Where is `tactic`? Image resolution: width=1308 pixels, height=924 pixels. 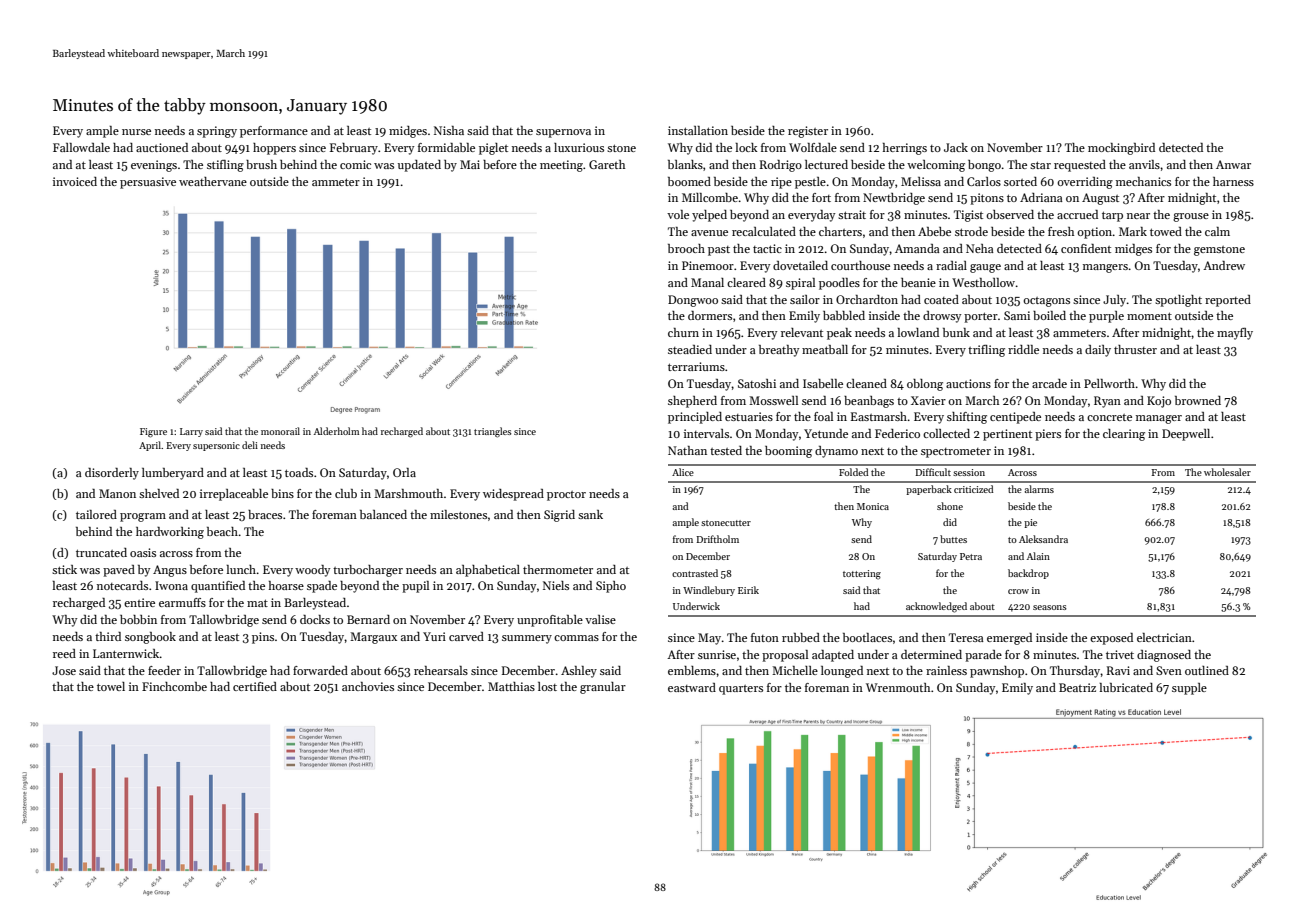 tactic is located at coordinates (767, 248).
